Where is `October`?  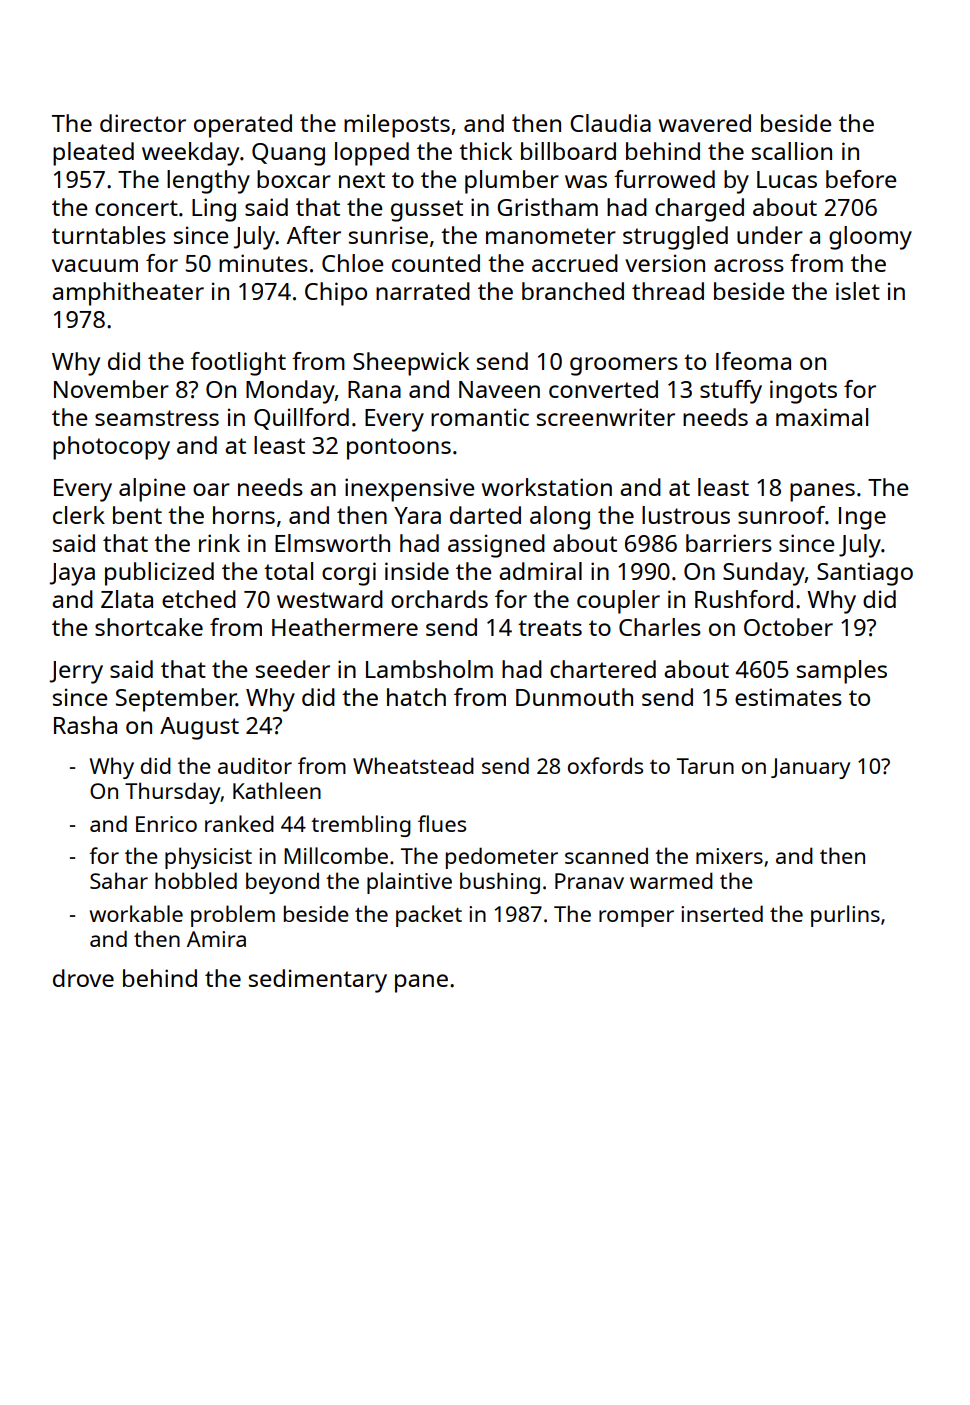 October is located at coordinates (788, 627).
